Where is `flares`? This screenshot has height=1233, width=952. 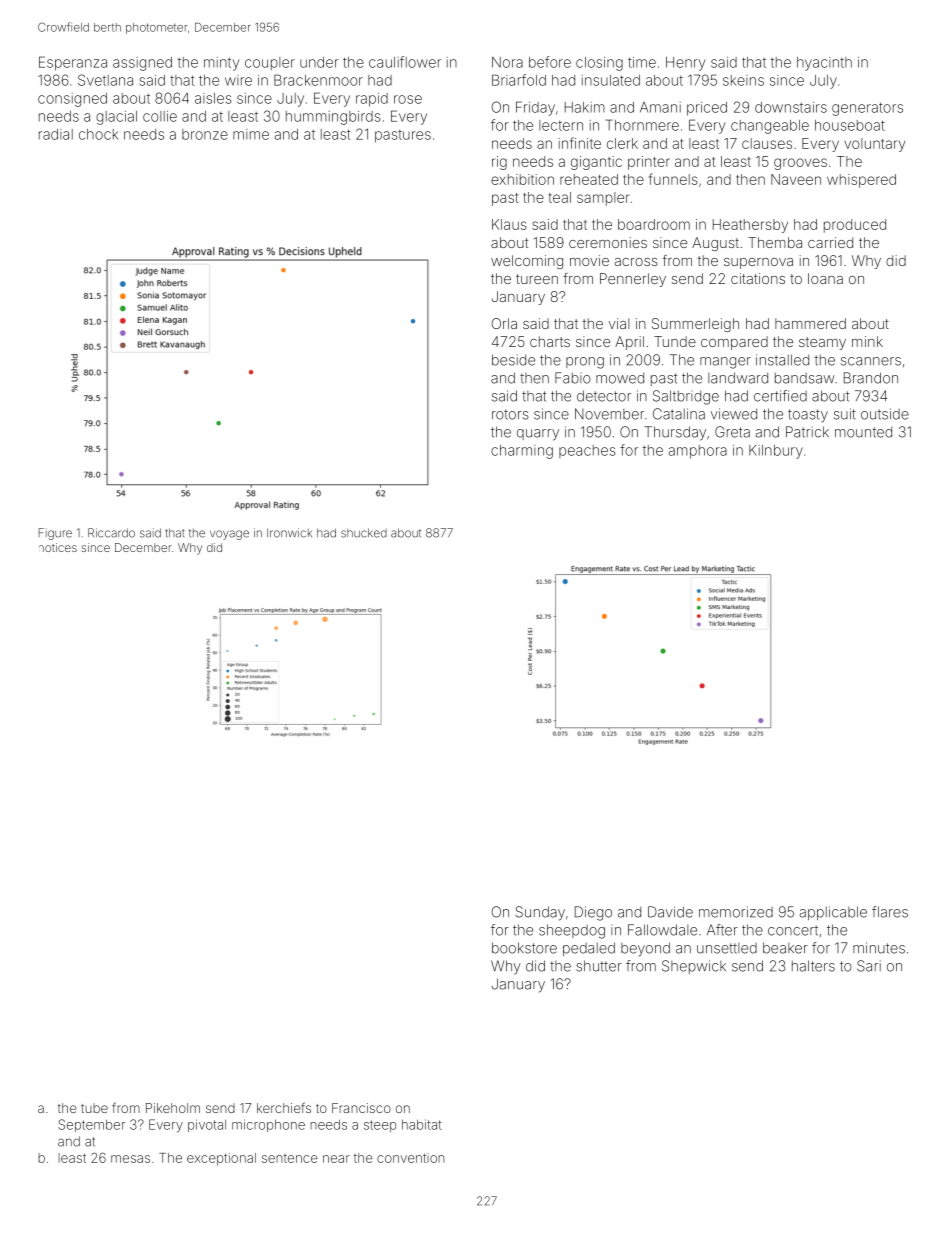
flares is located at coordinates (890, 912).
